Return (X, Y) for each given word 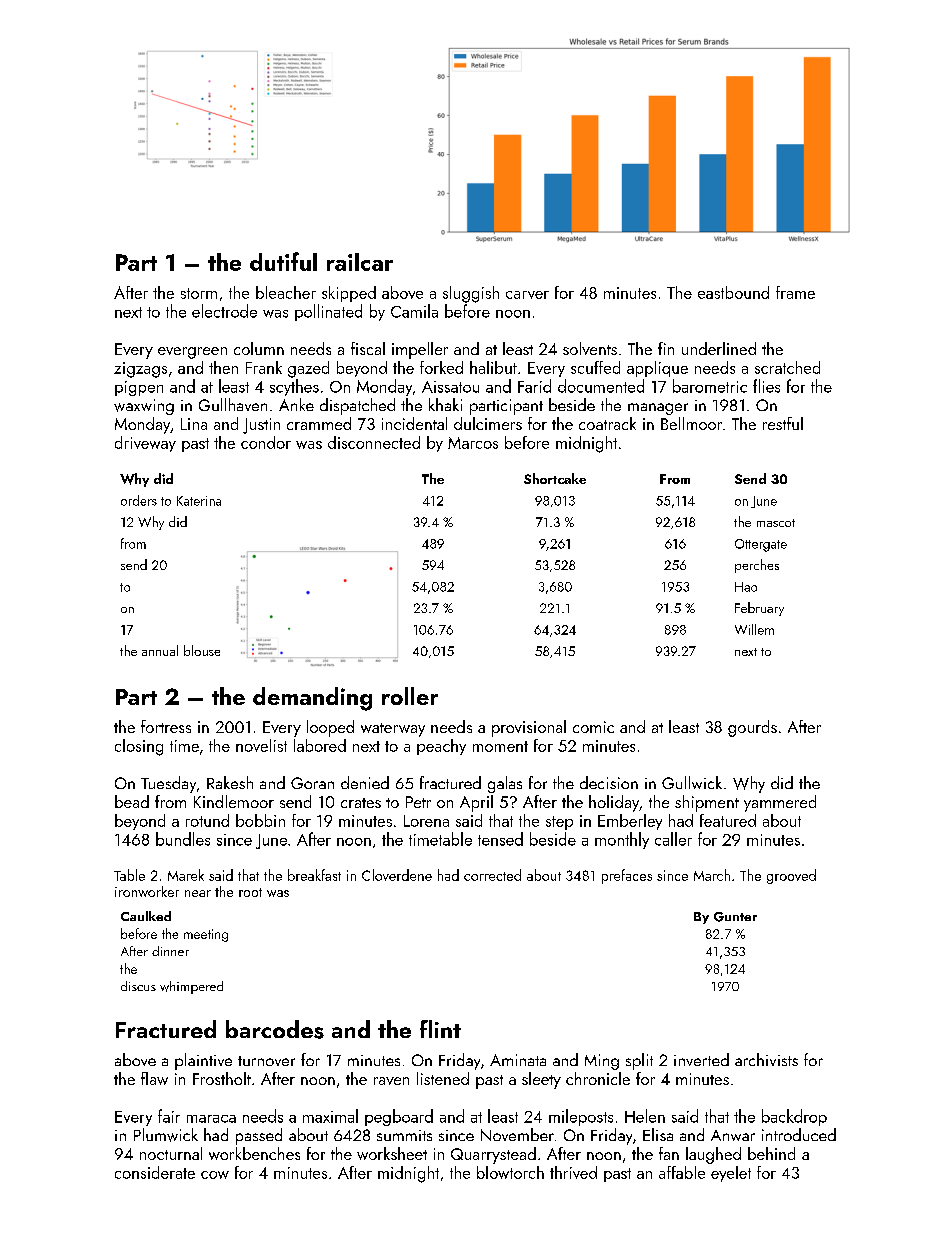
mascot (776, 523)
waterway (393, 730)
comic (593, 727)
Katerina (199, 501)
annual (160, 650)
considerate (155, 1172)
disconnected (374, 442)
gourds (752, 728)
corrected (492, 875)
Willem (754, 629)
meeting (206, 935)
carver (527, 295)
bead (132, 801)
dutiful (283, 261)
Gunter (735, 917)
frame (795, 292)
